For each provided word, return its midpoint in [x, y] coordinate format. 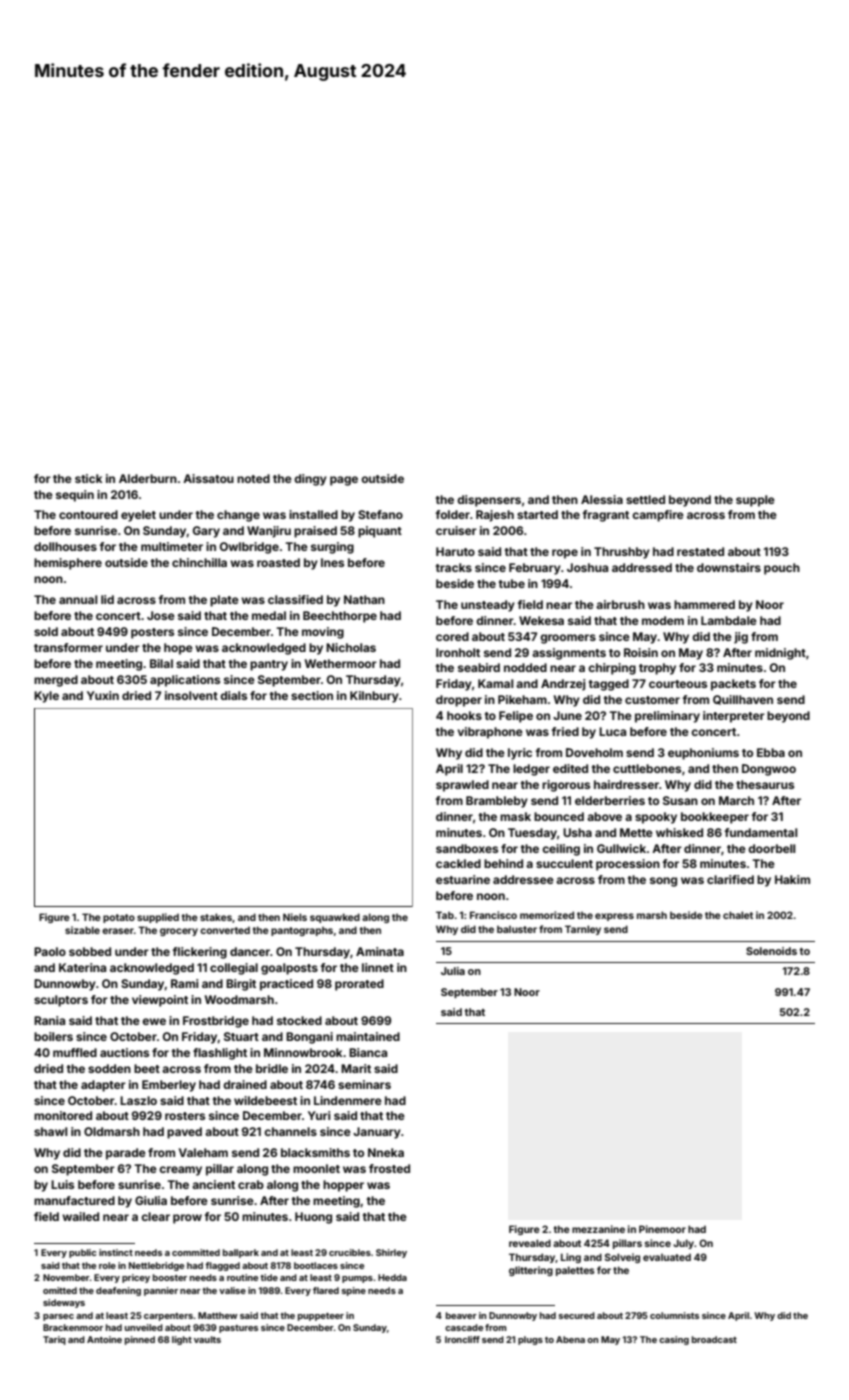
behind [503, 863]
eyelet [138, 516]
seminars [364, 1084]
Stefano [380, 514]
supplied [158, 918]
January [377, 1133]
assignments [569, 654]
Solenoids [771, 951]
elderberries [610, 800]
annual [78, 599]
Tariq [54, 1340]
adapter [103, 1086]
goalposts [289, 969]
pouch [782, 569]
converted [225, 930]
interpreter [734, 717]
